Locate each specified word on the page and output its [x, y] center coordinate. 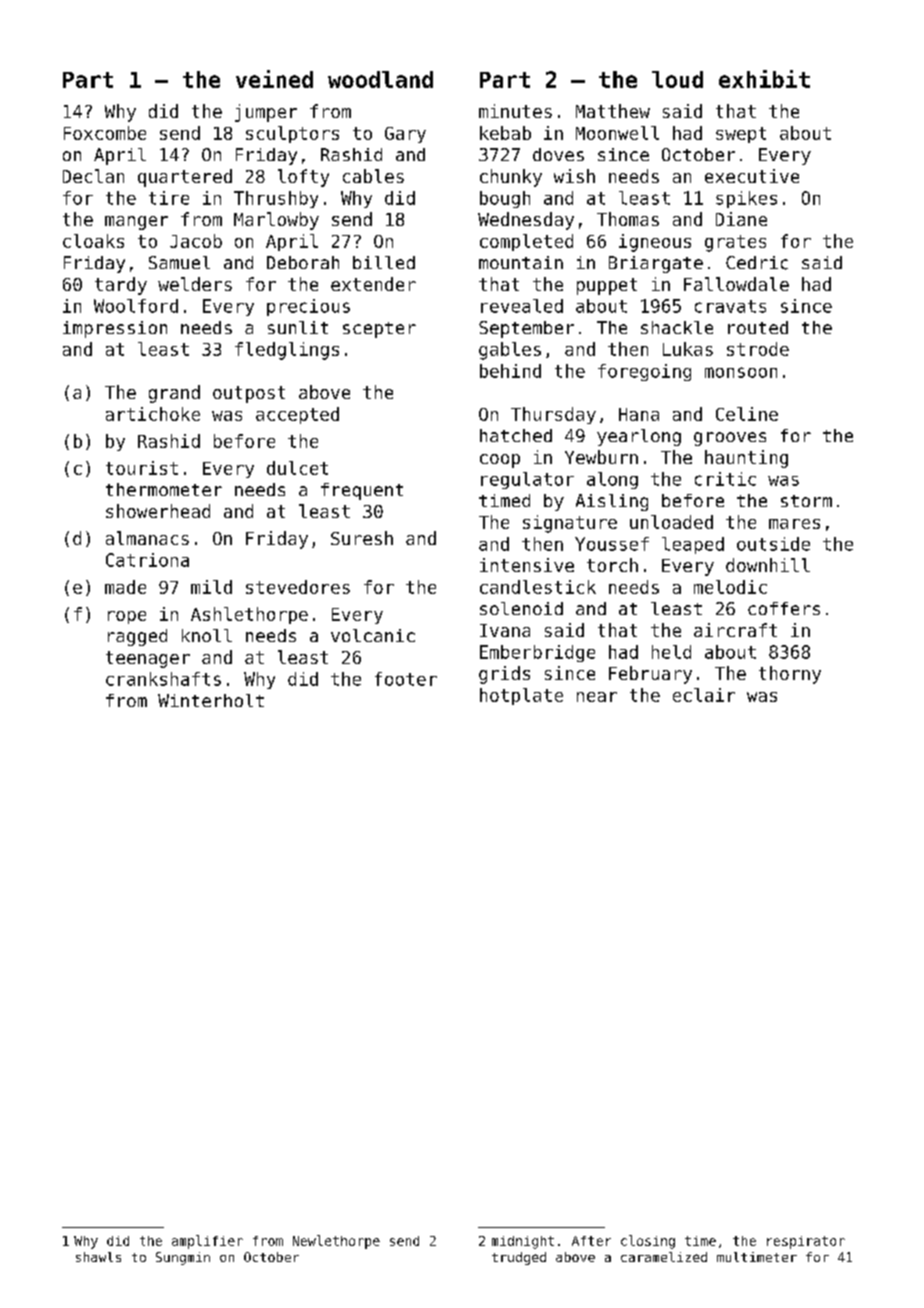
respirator [806, 1242]
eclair [704, 695]
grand [174, 394]
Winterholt [211, 700]
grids [504, 675]
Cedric [757, 263]
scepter [379, 330]
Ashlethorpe [249, 615]
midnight [523, 1242]
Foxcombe [105, 133]
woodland [380, 79]
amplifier [207, 1242]
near [597, 697]
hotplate [521, 696]
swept [741, 135]
